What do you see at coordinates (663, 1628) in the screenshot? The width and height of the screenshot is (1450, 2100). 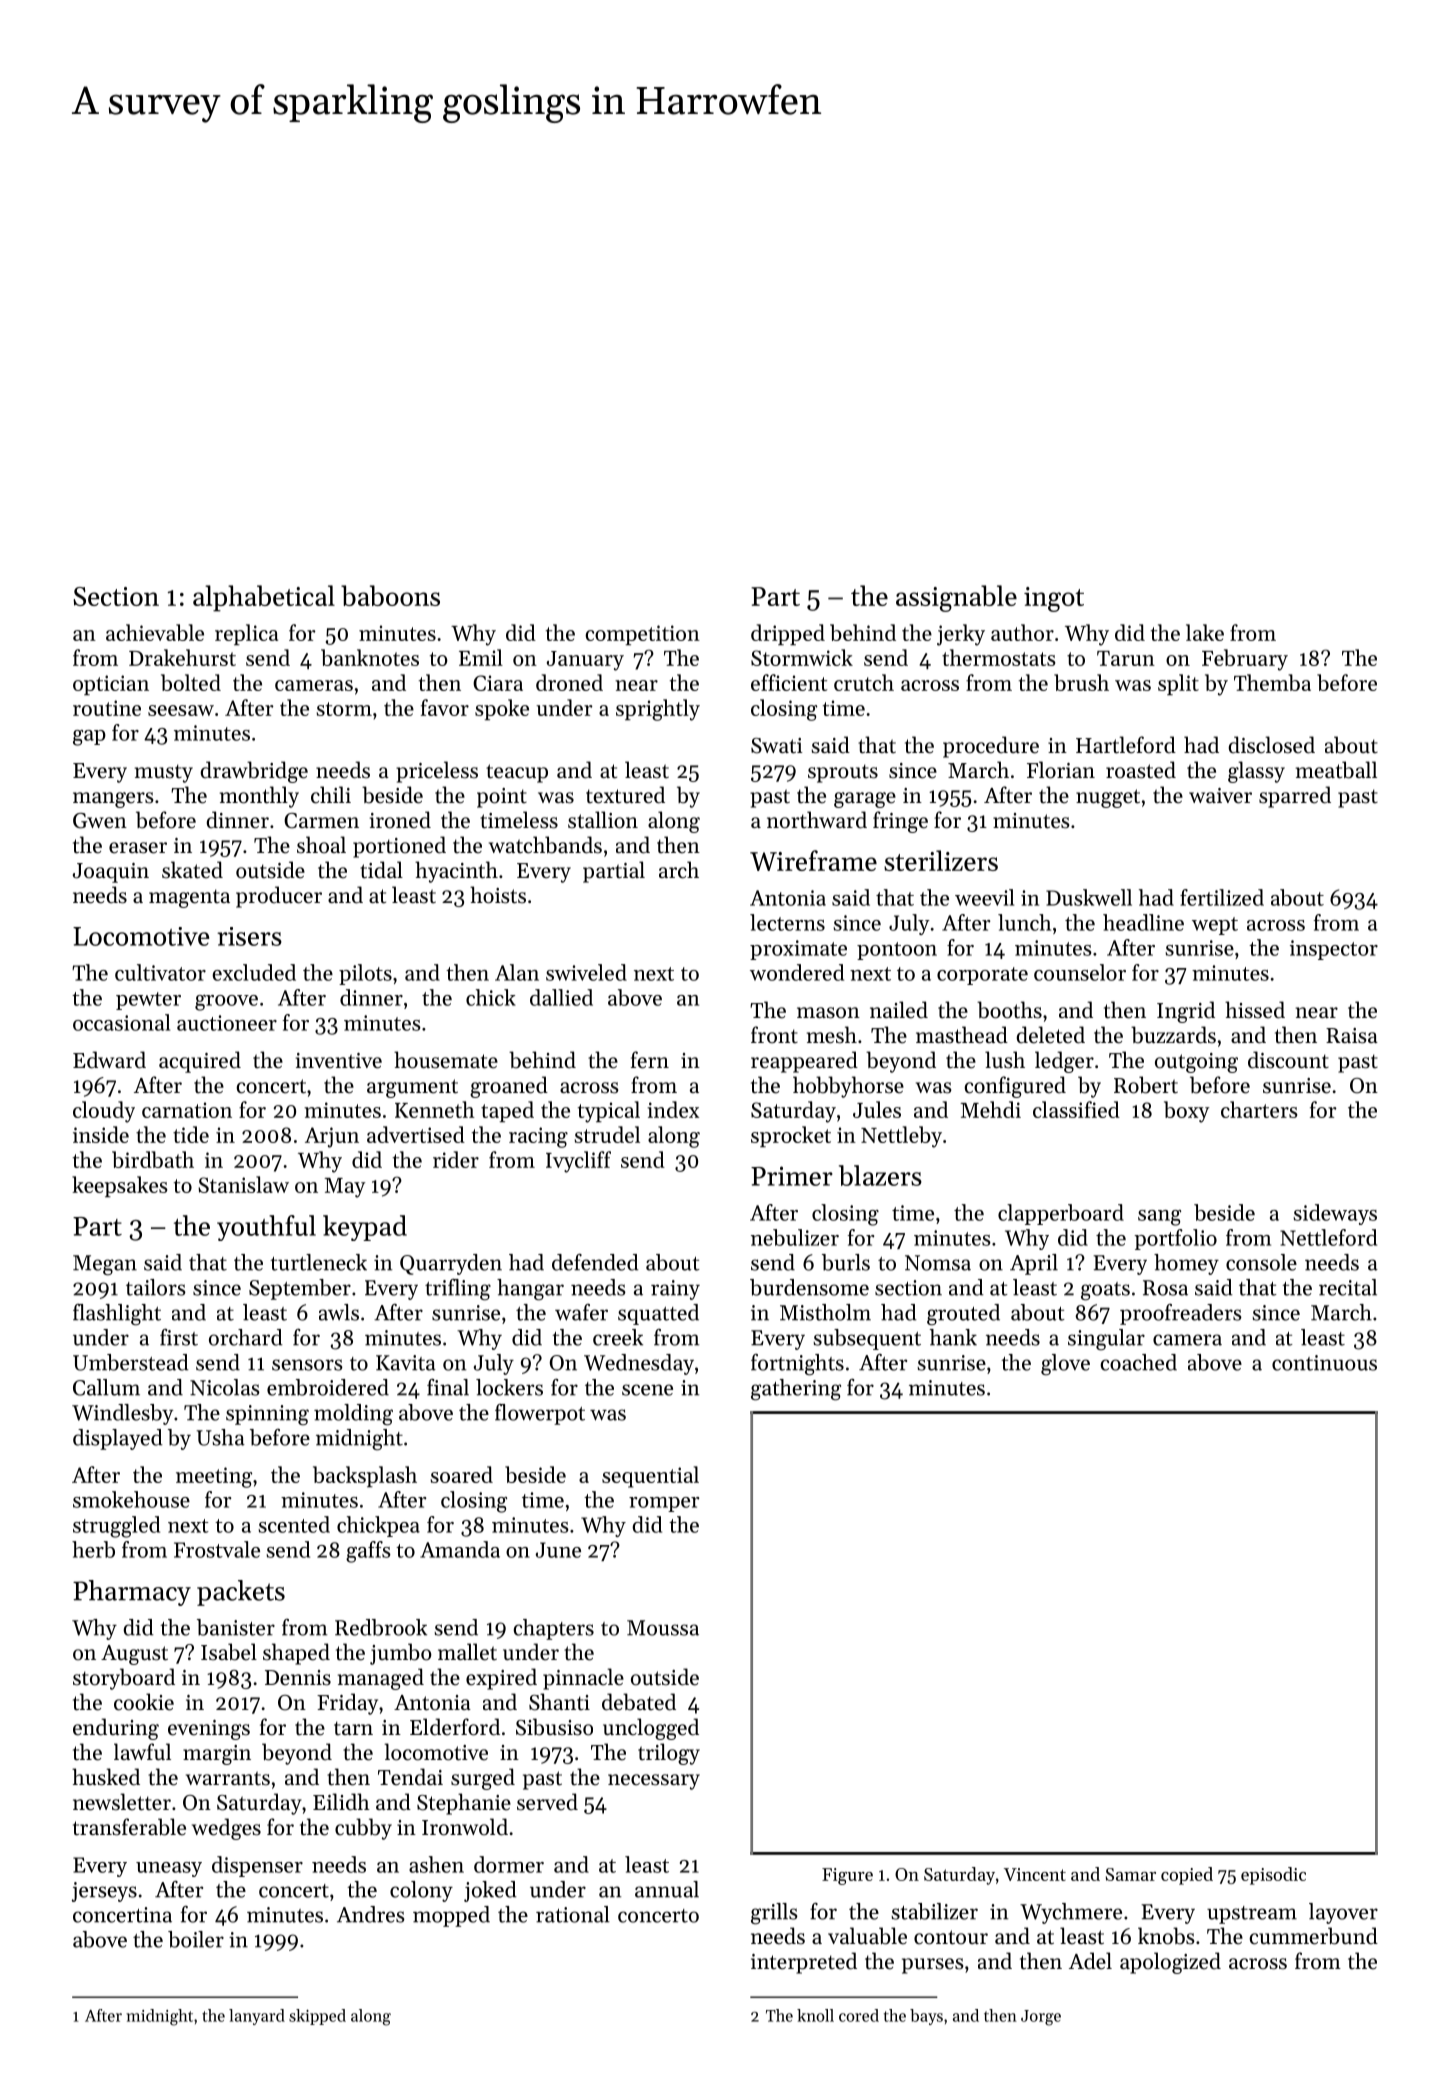 I see `Moussa` at bounding box center [663, 1628].
